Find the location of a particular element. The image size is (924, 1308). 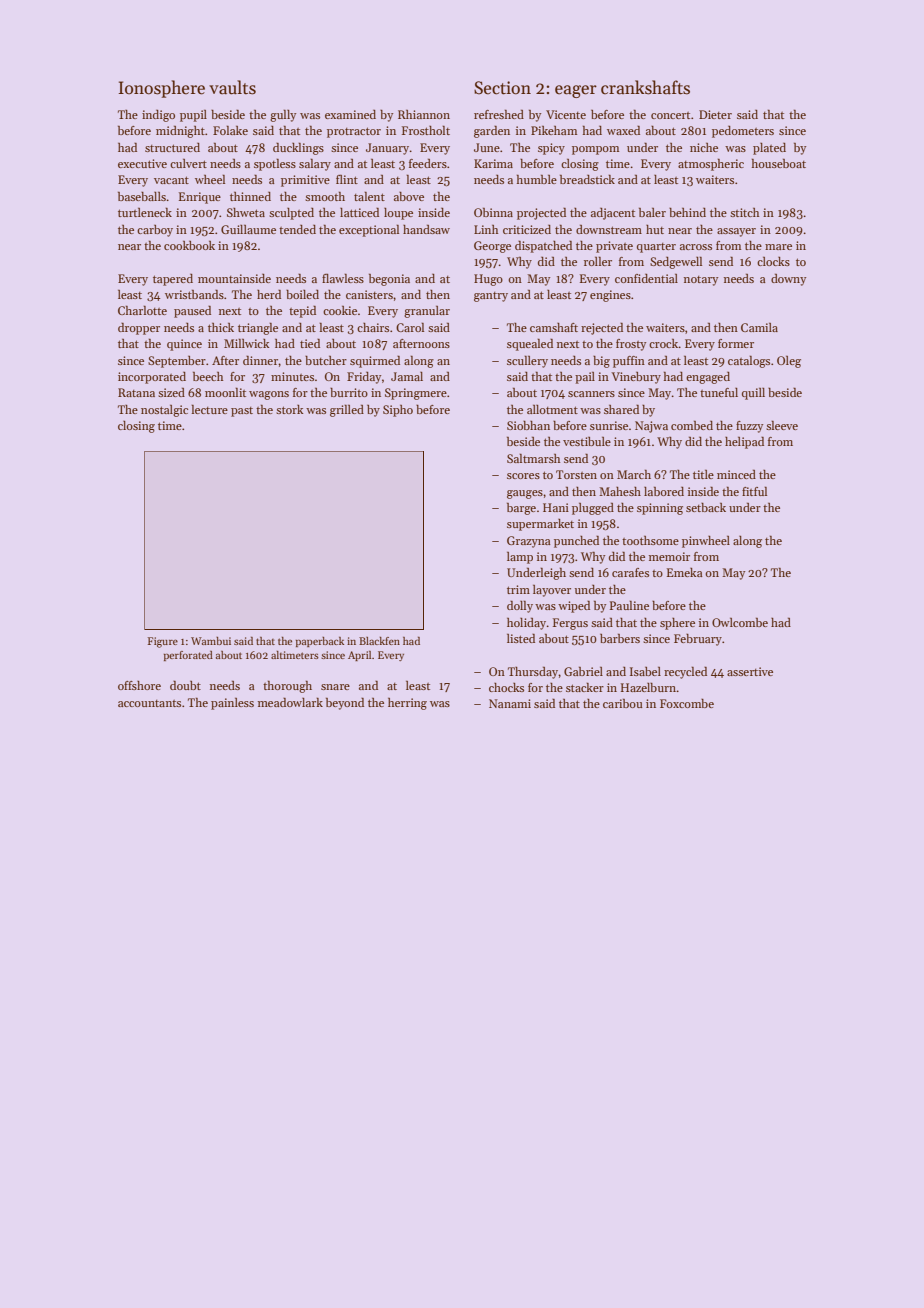

crock is located at coordinates (664, 343).
